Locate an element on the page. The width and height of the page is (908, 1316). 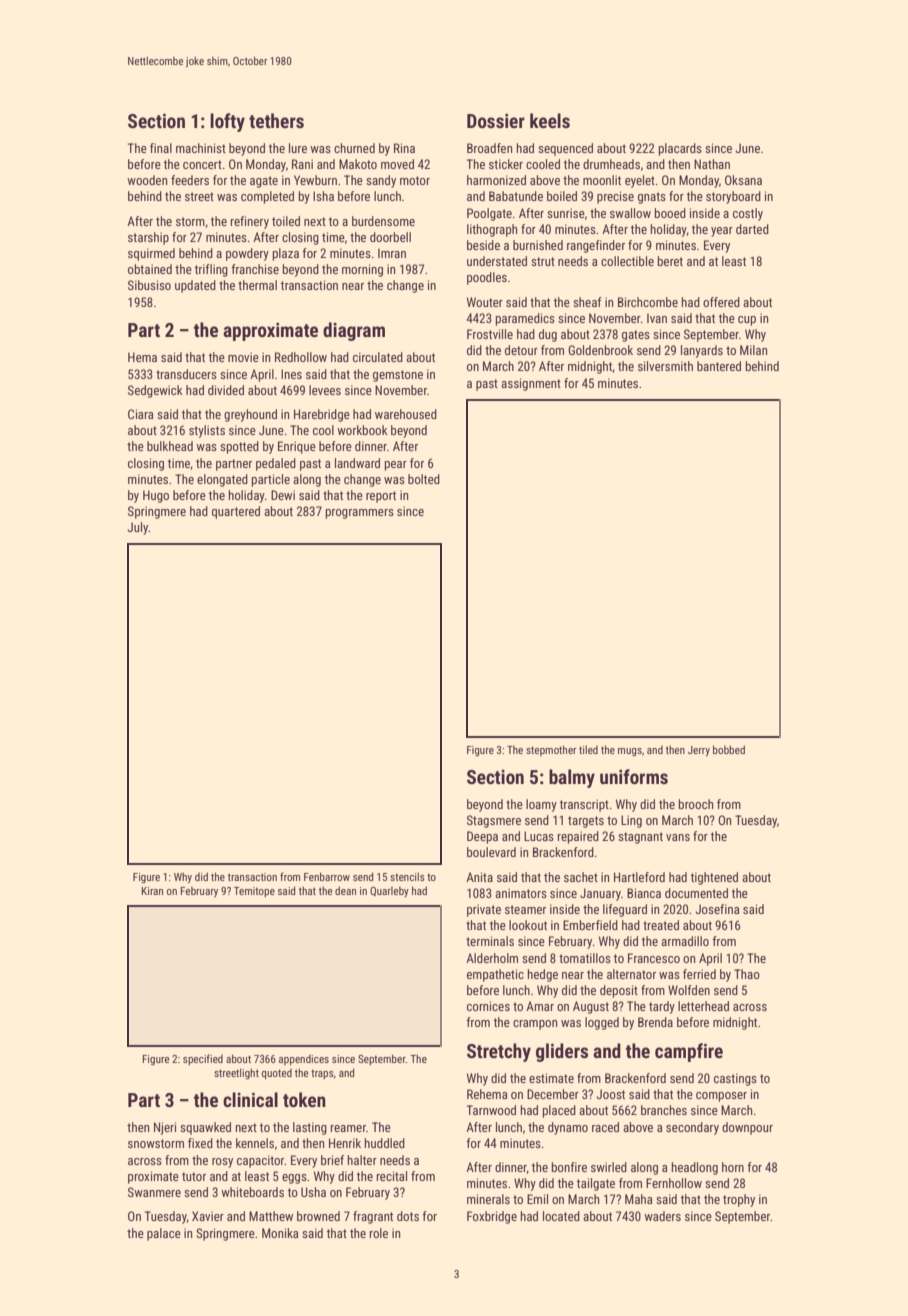
Nathan is located at coordinates (712, 164).
